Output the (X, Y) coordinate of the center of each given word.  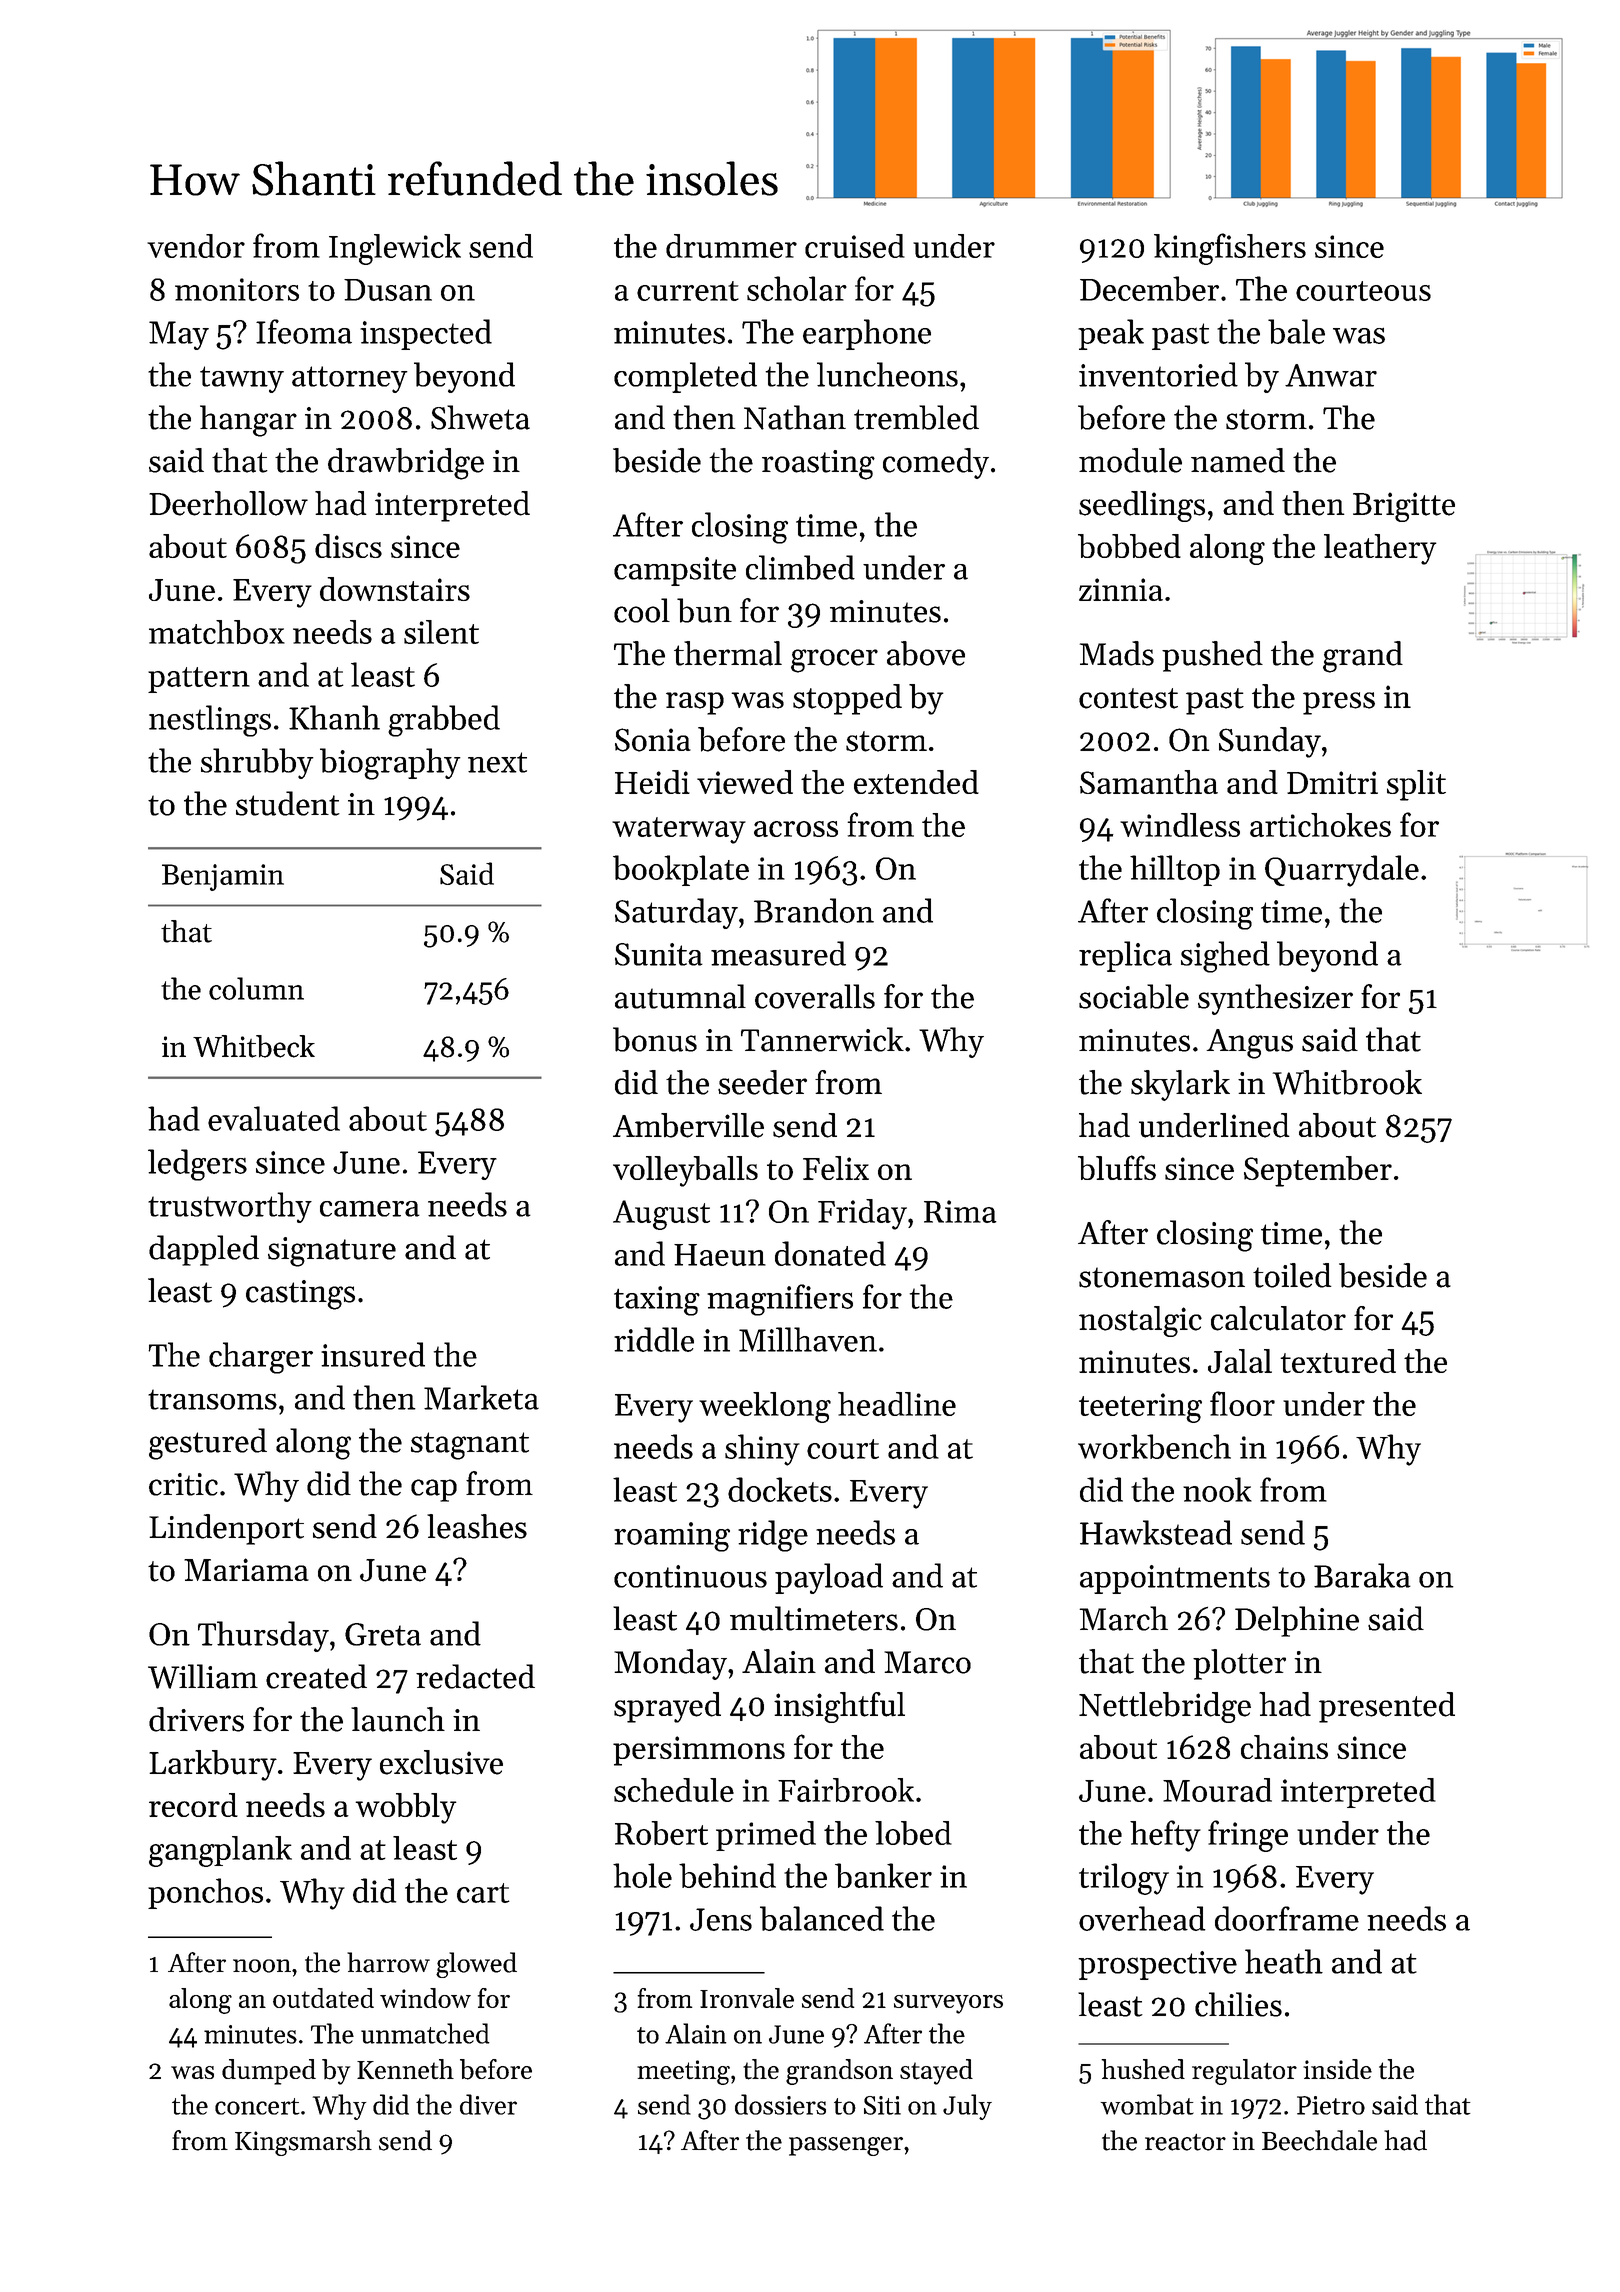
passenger (846, 2146)
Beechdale (1319, 2140)
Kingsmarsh (303, 2143)
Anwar (1331, 375)
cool (642, 610)
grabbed (444, 721)
